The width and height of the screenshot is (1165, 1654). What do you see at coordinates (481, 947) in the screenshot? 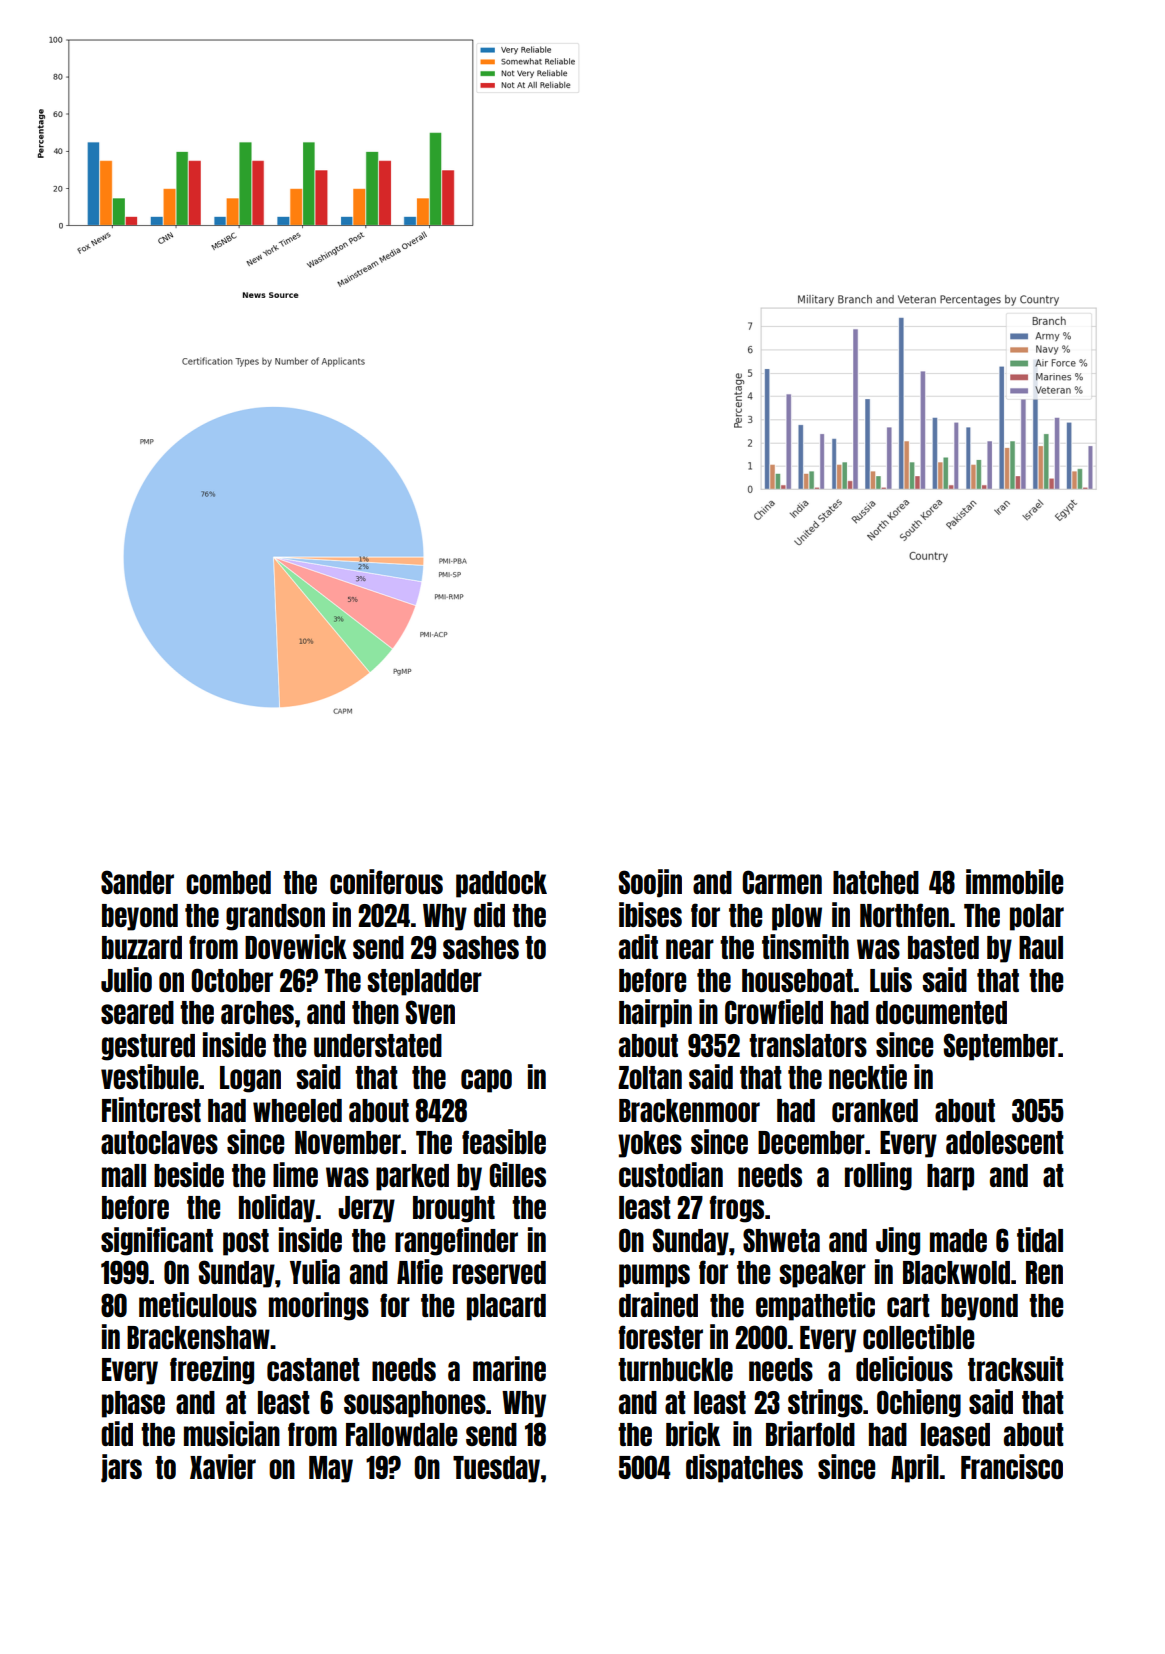
I see `sashes` at bounding box center [481, 947].
